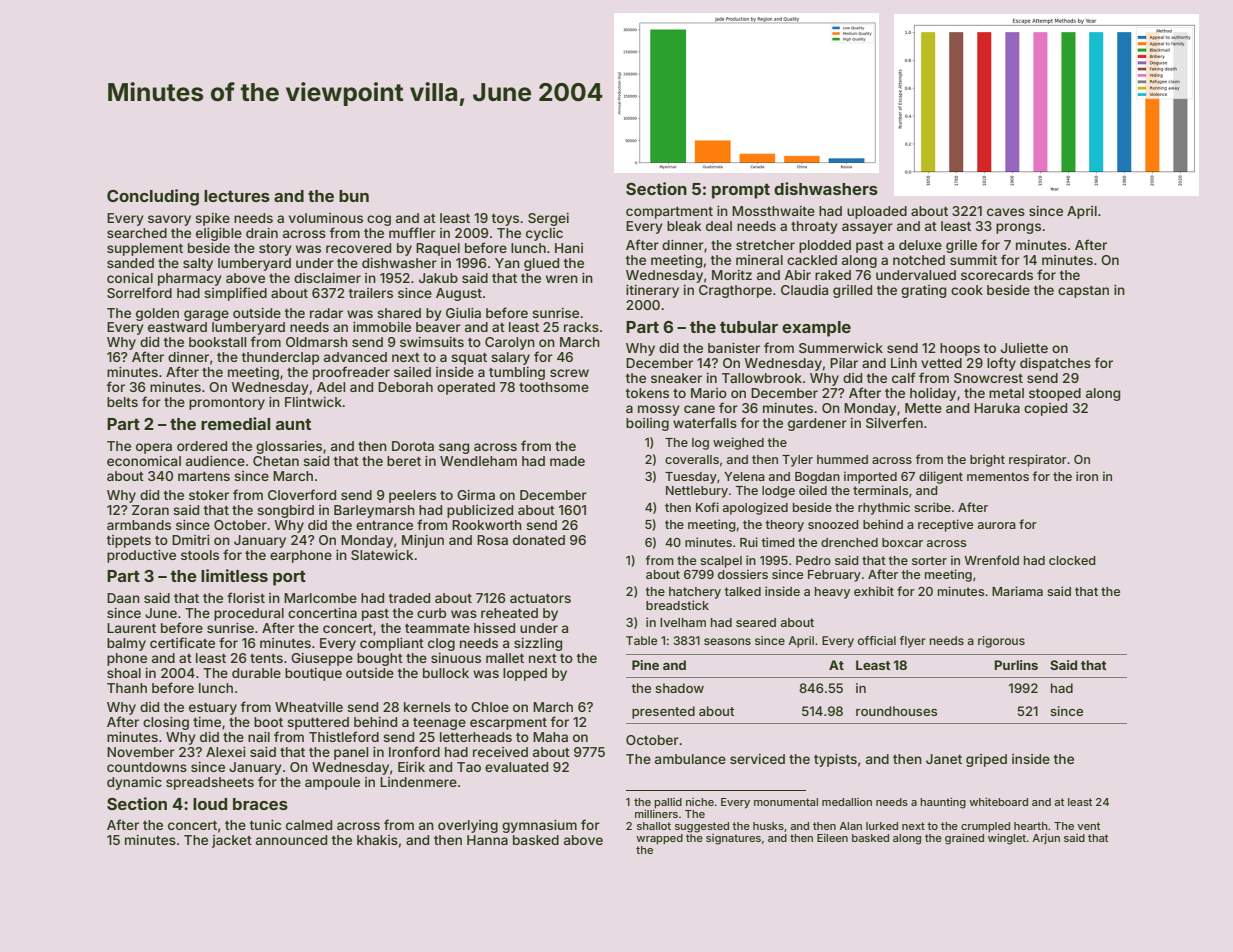 This screenshot has height=952, width=1233. Describe the element at coordinates (844, 363) in the screenshot. I see `Pilar` at that location.
